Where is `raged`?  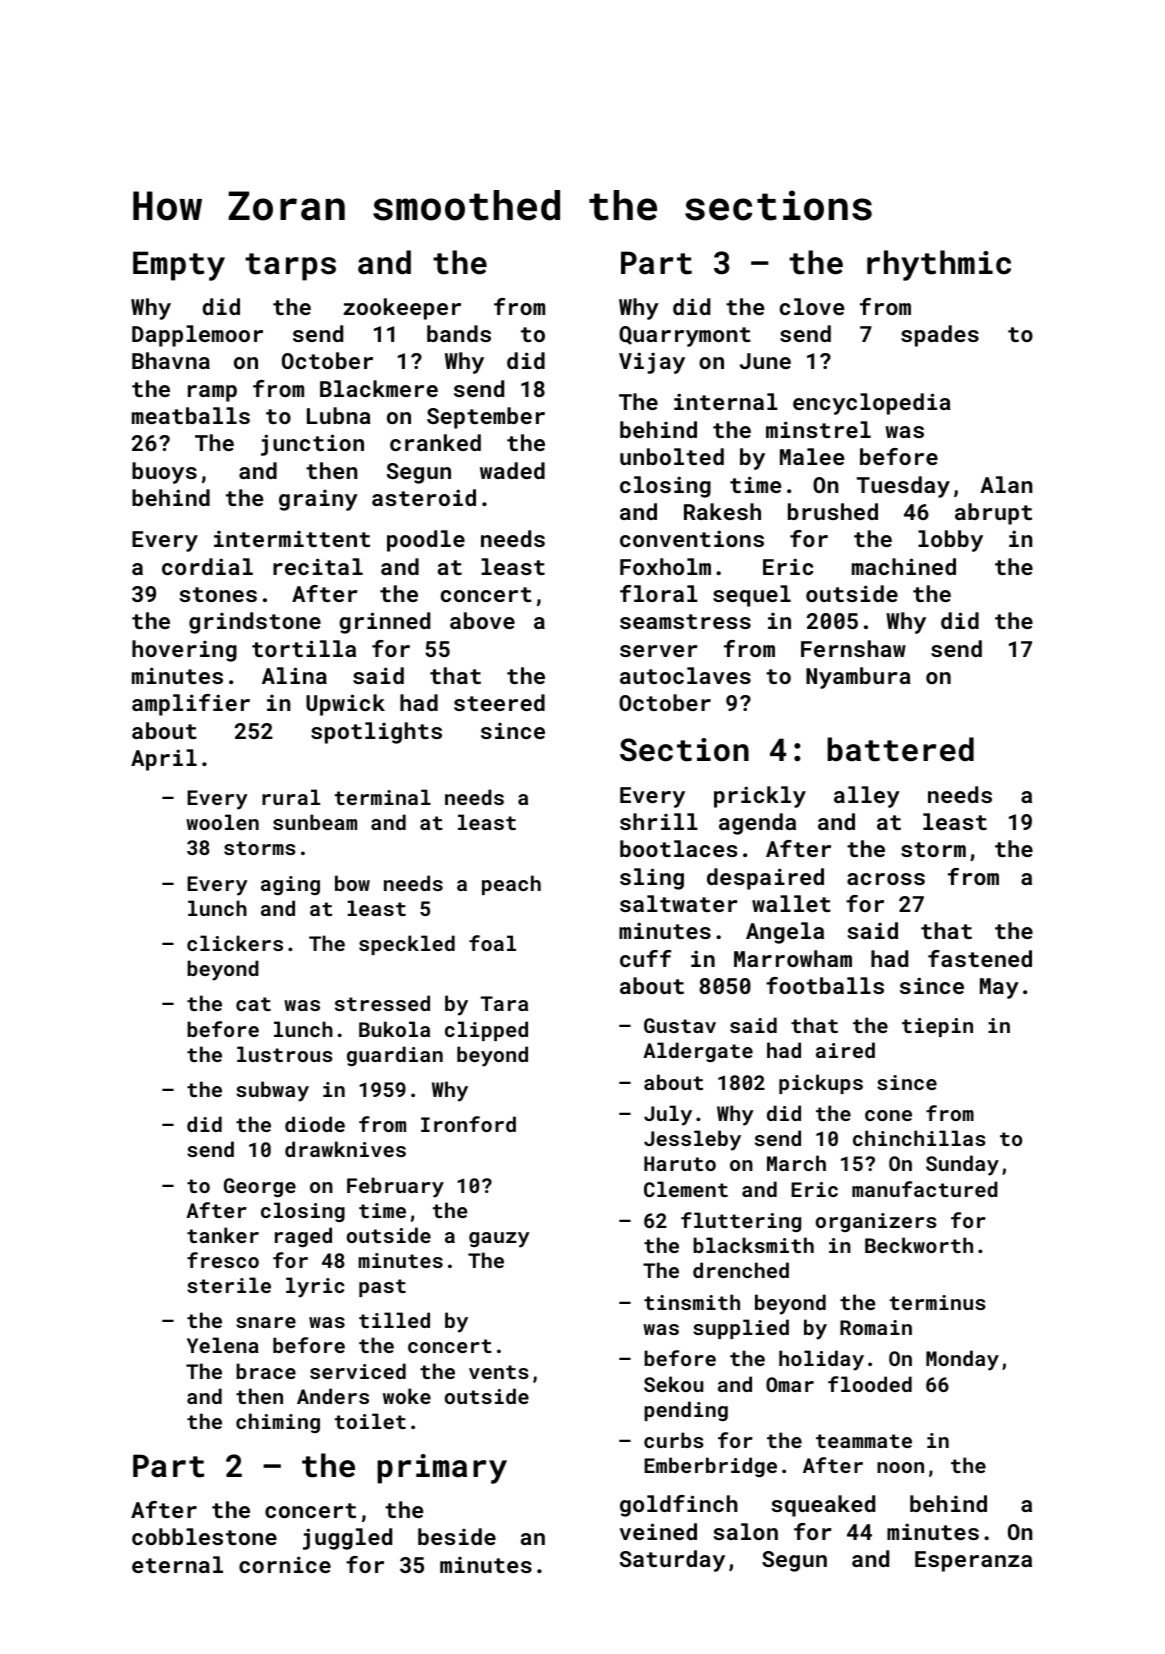
raged is located at coordinates (303, 1237).
